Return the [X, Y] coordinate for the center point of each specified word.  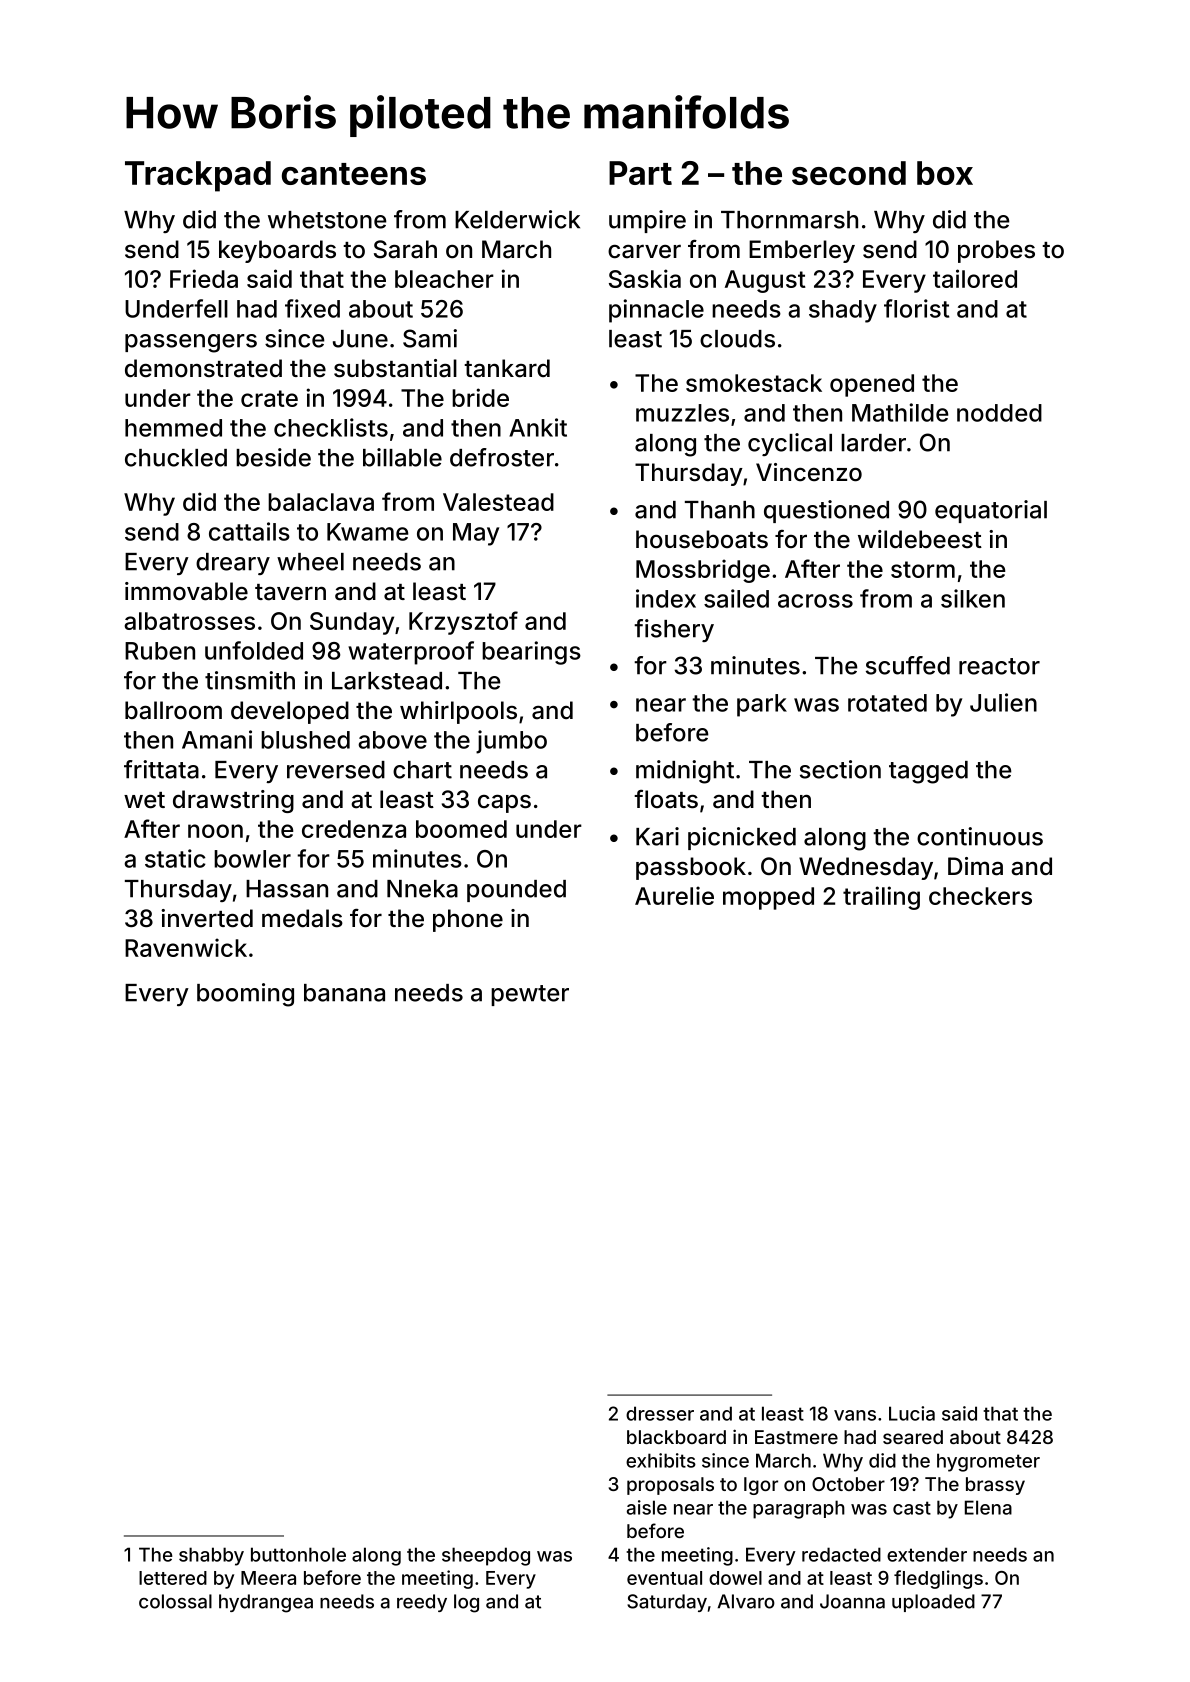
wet [144, 800]
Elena [988, 1507]
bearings [531, 653]
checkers [980, 896]
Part [640, 173]
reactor [999, 666]
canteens [354, 174]
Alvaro [746, 1601]
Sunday [352, 623]
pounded [516, 891]
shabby [211, 1556]
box [945, 173]
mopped [768, 898]
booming [245, 995]
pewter [530, 995]
